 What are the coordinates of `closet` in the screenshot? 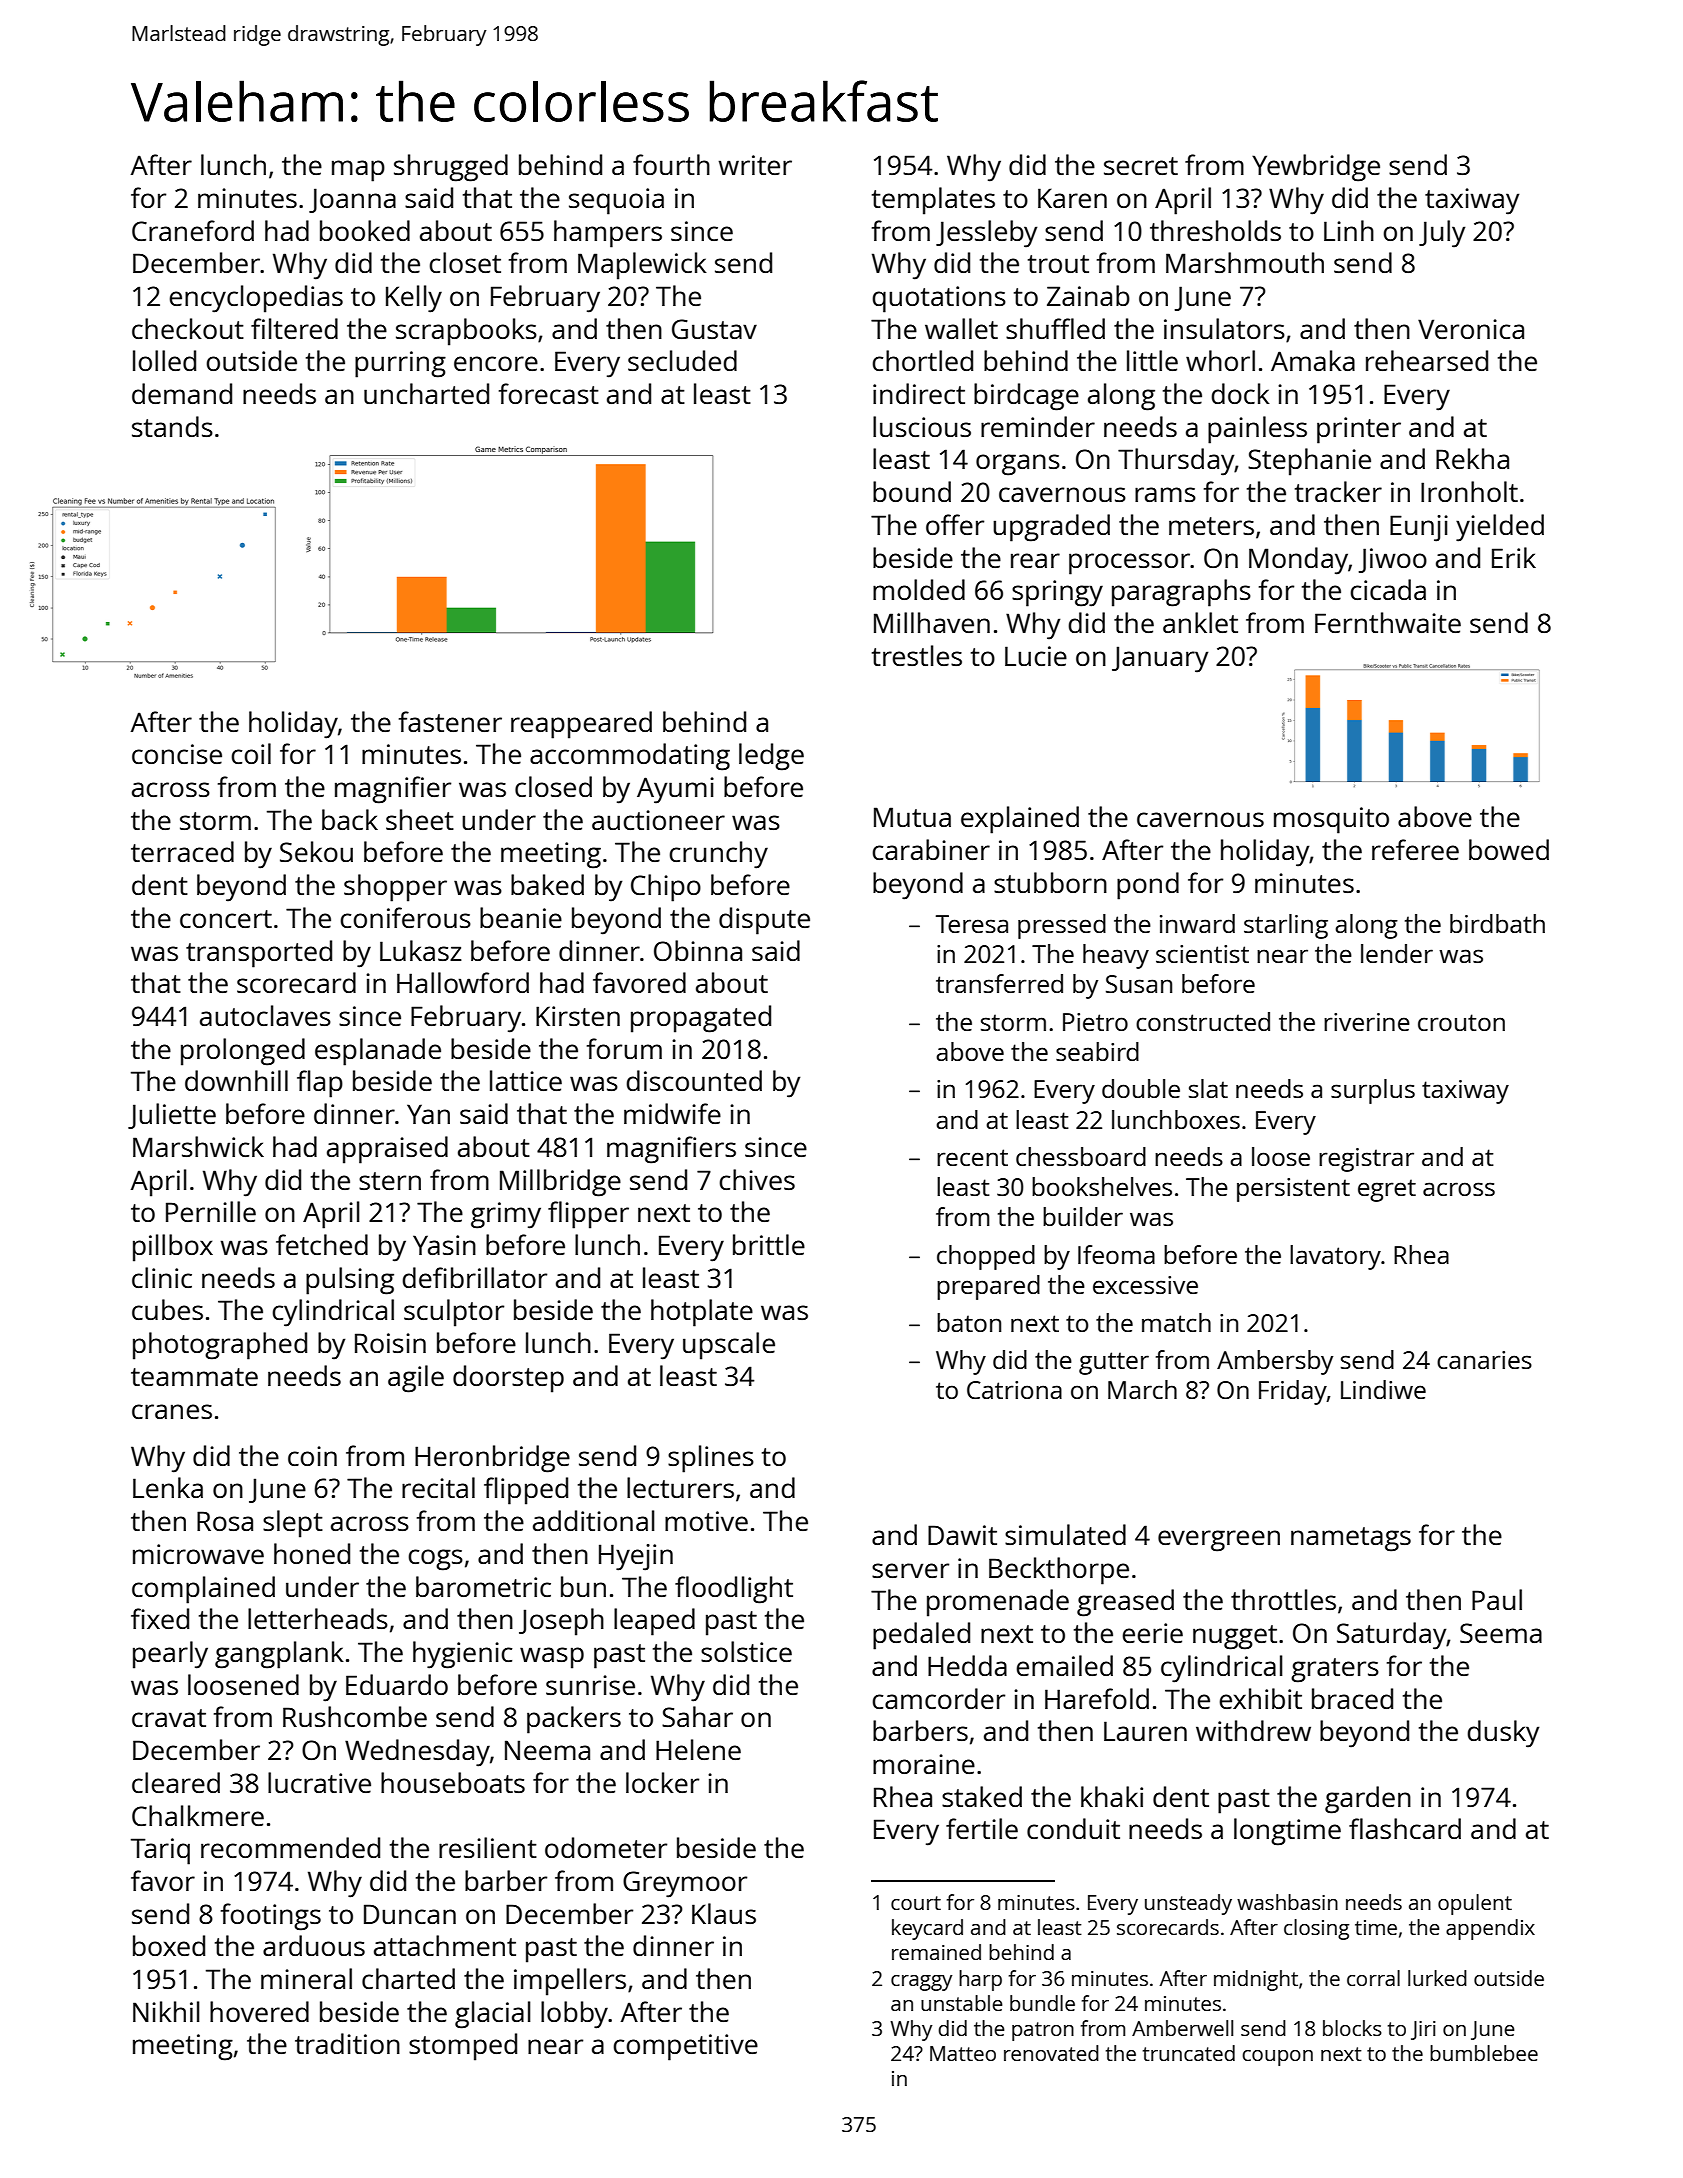 It's located at (465, 262).
